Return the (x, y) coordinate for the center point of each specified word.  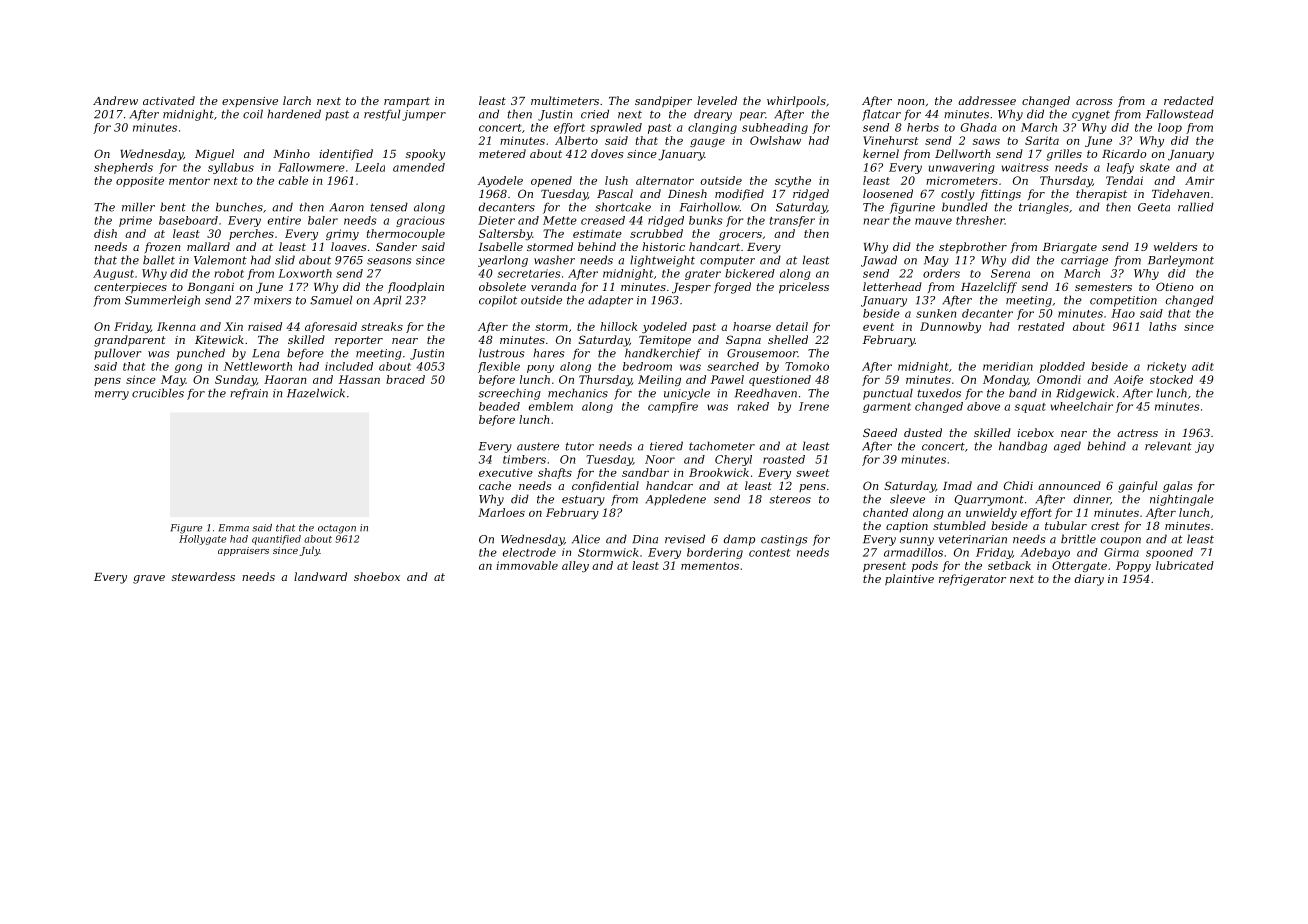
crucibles (158, 393)
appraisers (243, 551)
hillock (618, 326)
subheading (775, 128)
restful (382, 115)
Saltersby (505, 234)
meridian (1008, 366)
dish (105, 233)
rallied (1196, 207)
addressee (987, 100)
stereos (790, 499)
